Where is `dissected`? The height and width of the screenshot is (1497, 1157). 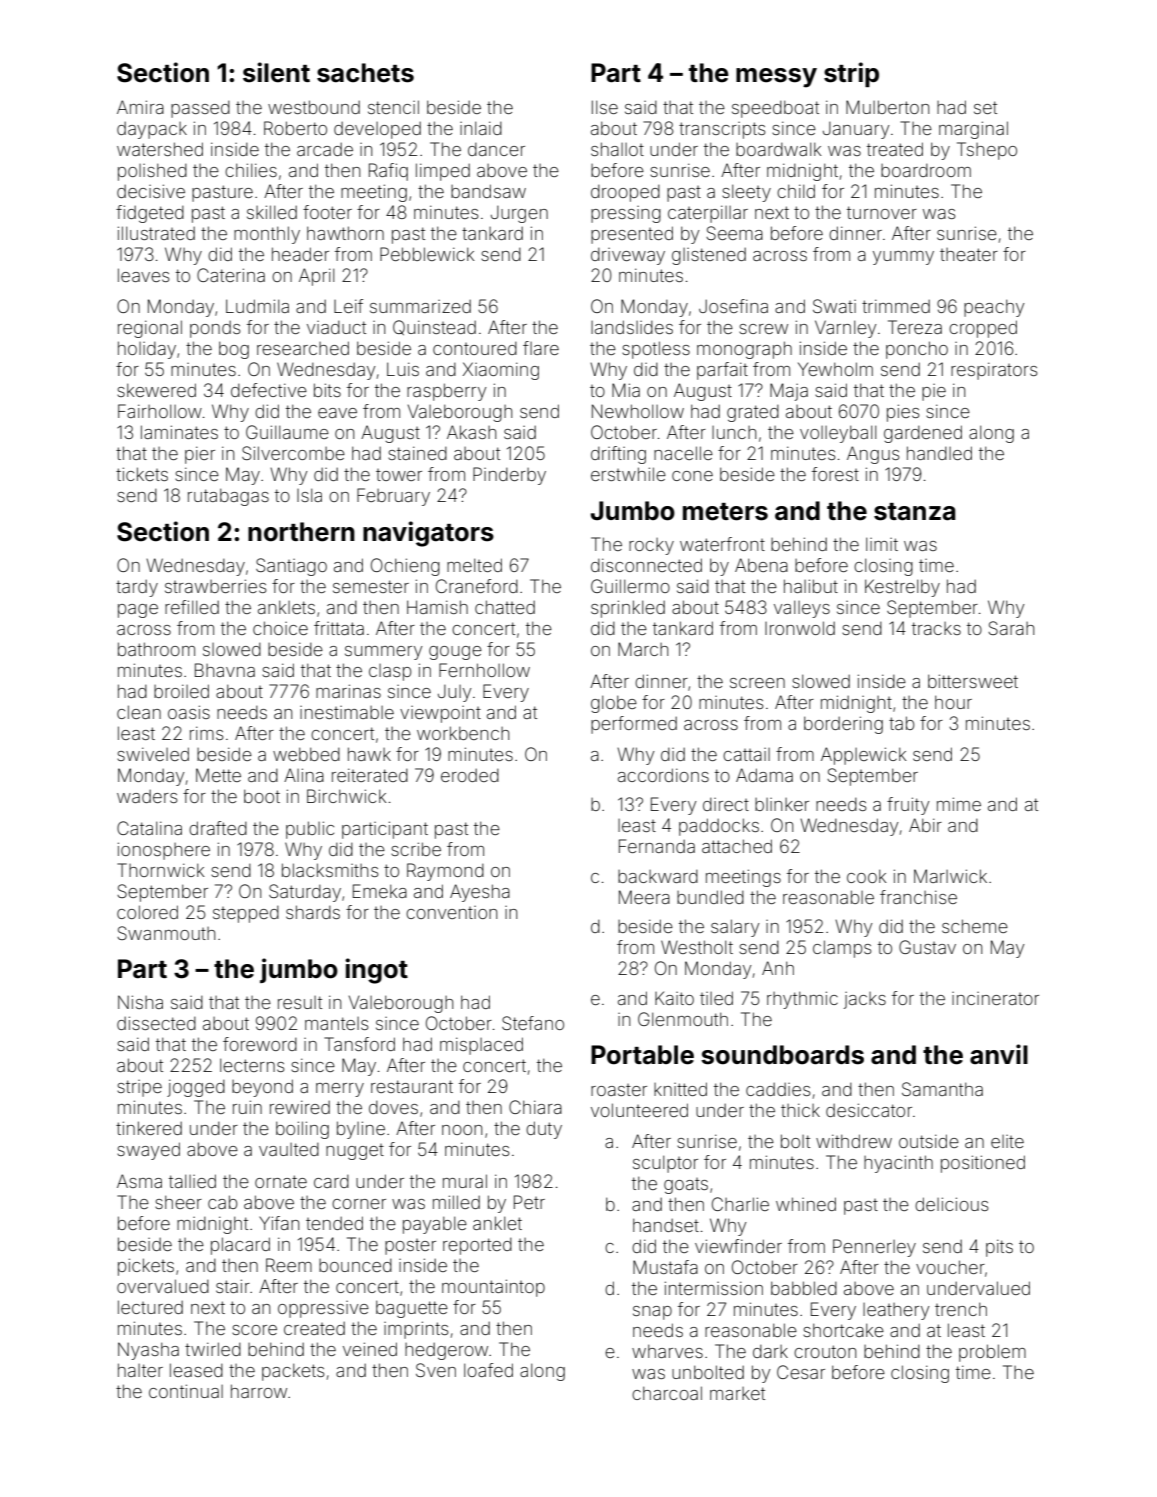
dissected is located at coordinates (156, 1023).
